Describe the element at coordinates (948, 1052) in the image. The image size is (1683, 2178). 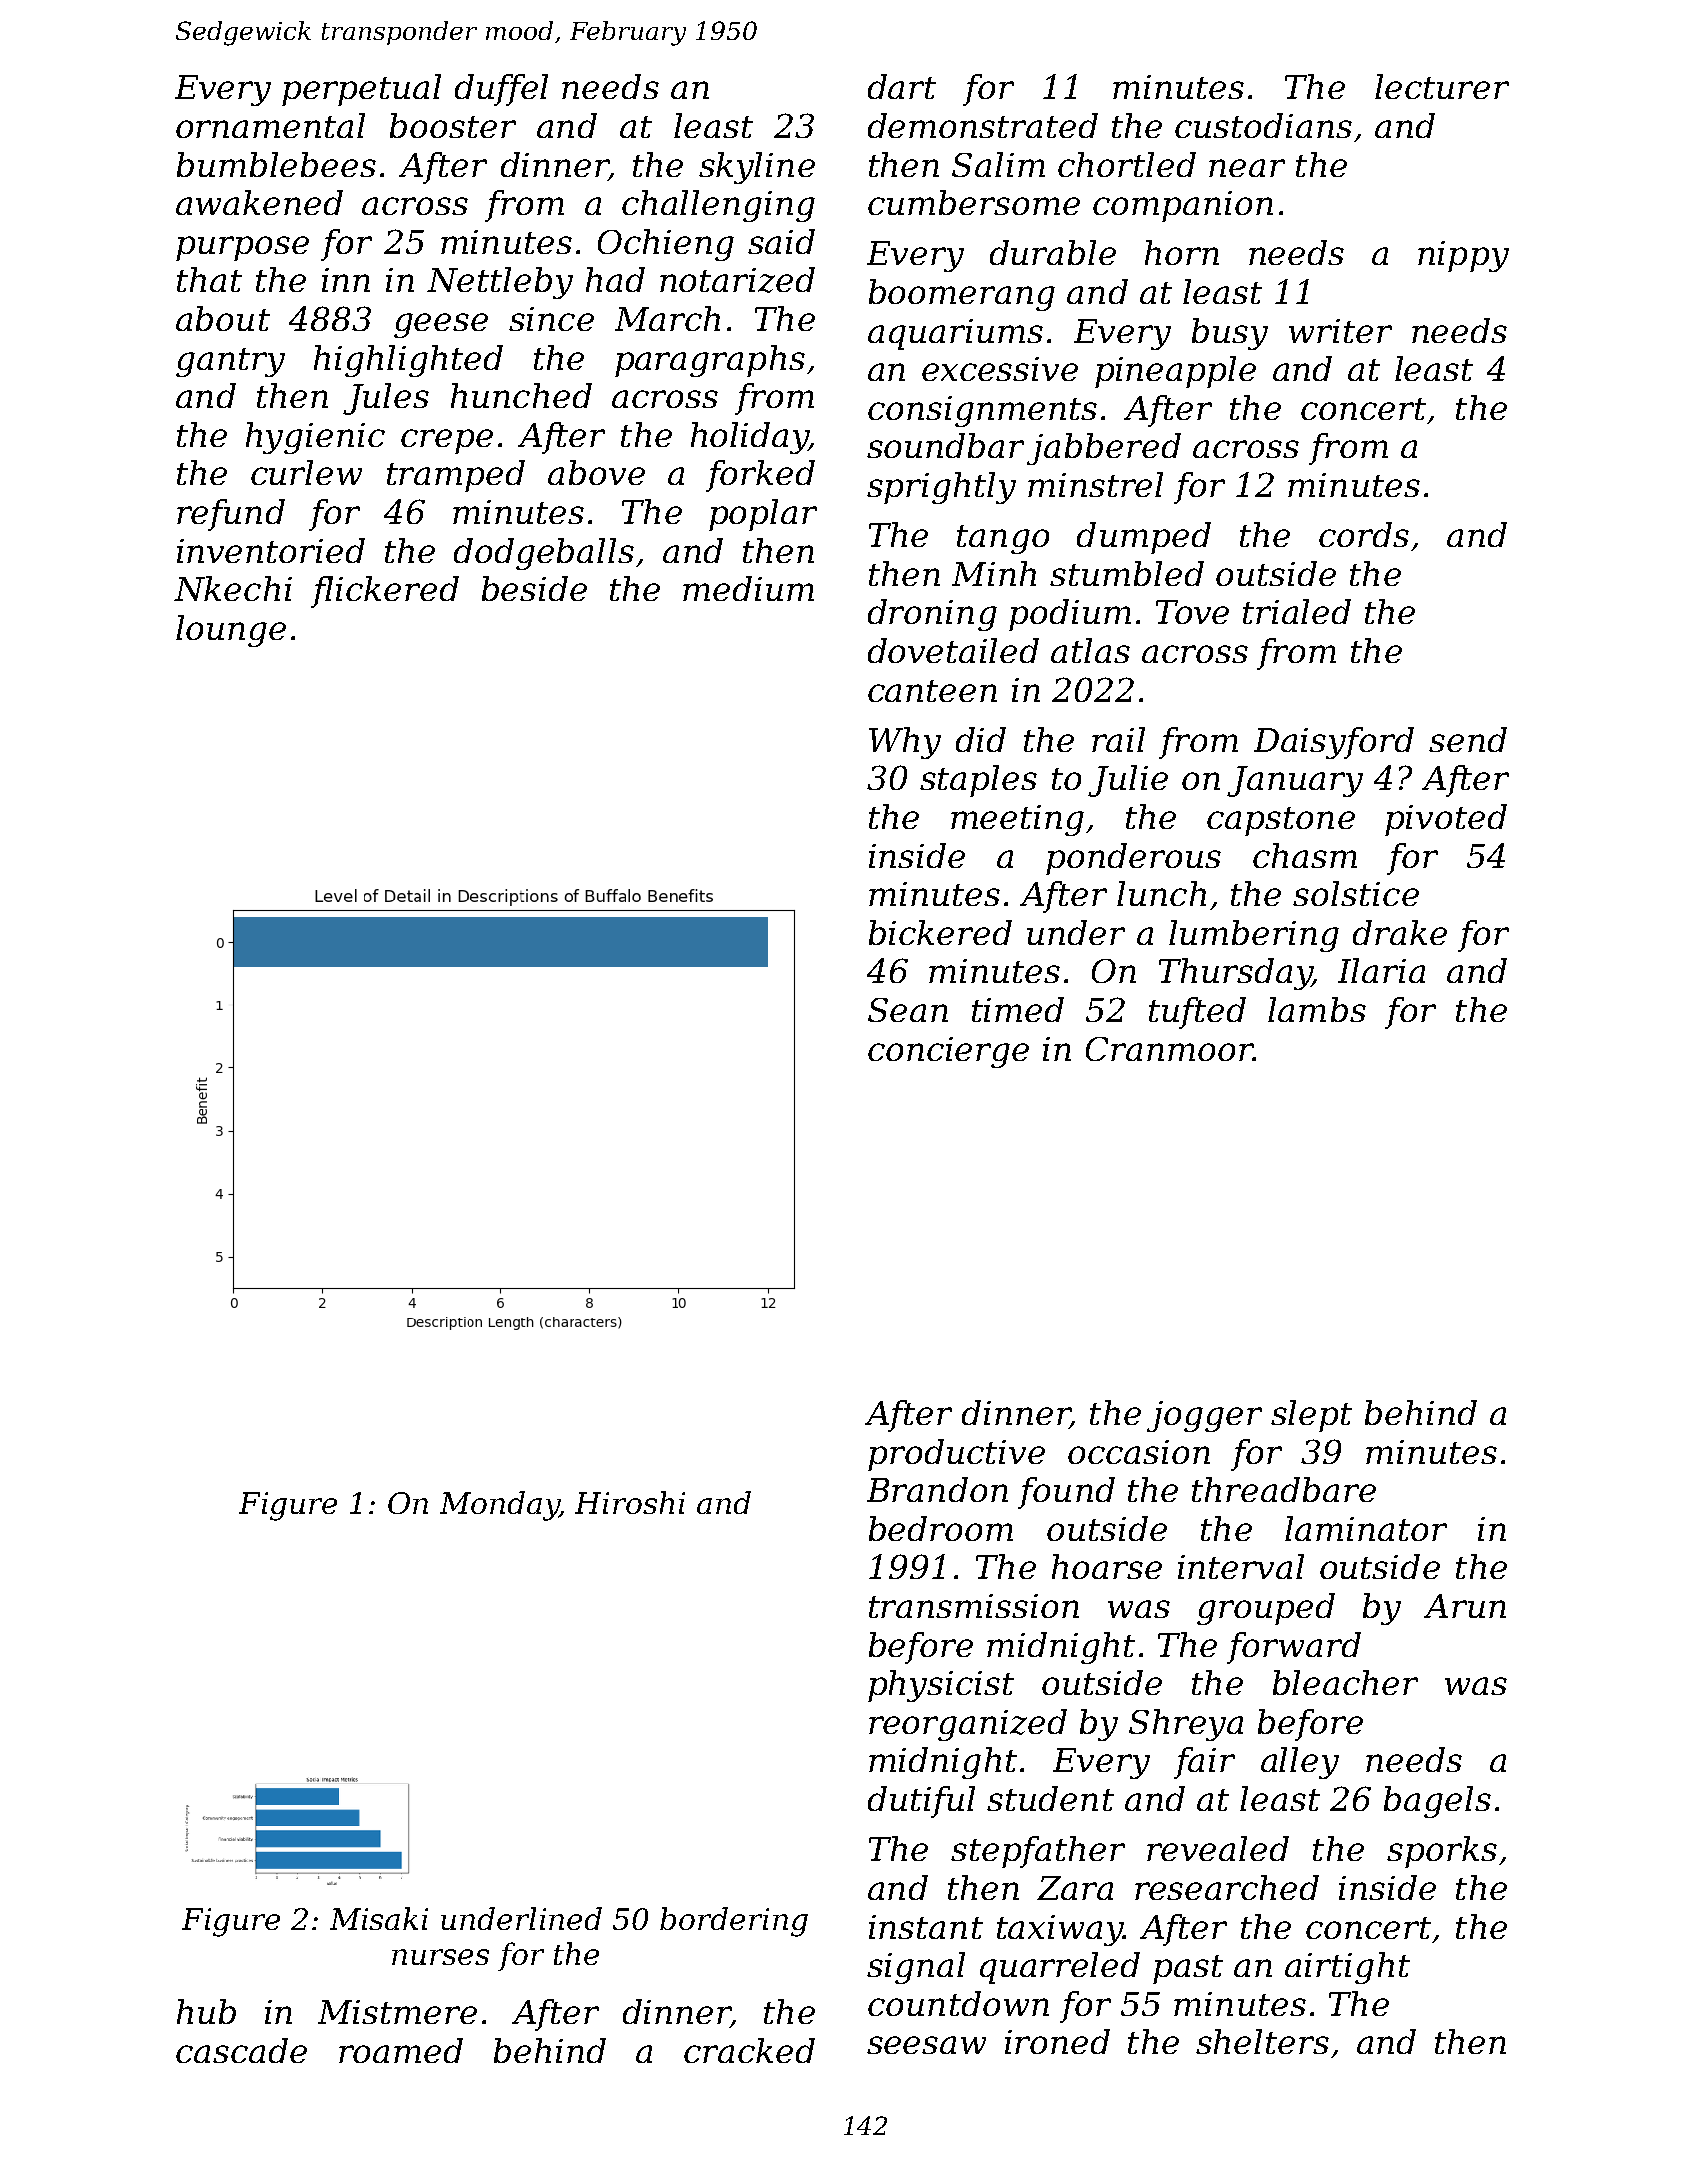
I see `concierge` at that location.
